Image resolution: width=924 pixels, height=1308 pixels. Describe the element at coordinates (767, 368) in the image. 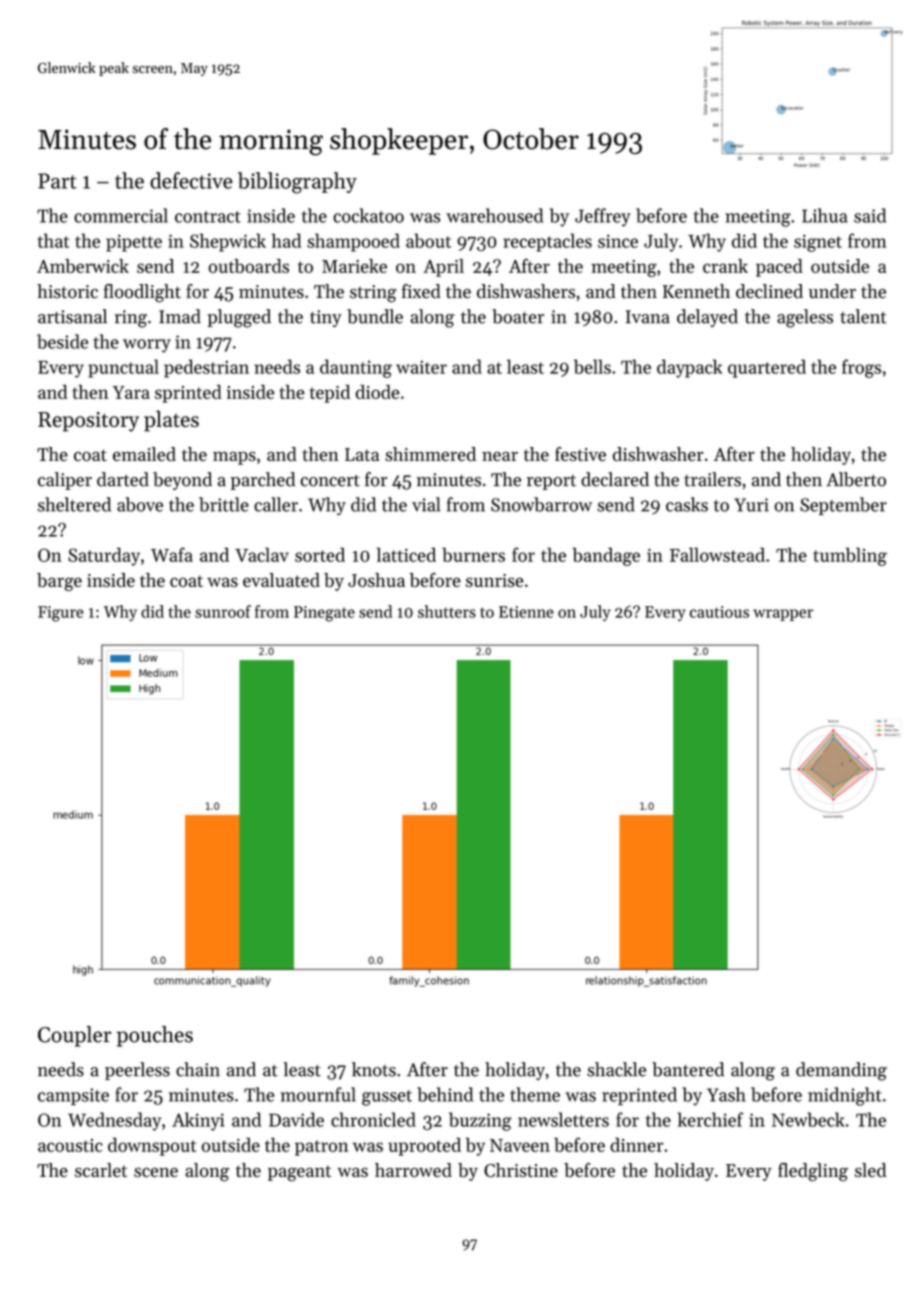

I see `quartered` at that location.
